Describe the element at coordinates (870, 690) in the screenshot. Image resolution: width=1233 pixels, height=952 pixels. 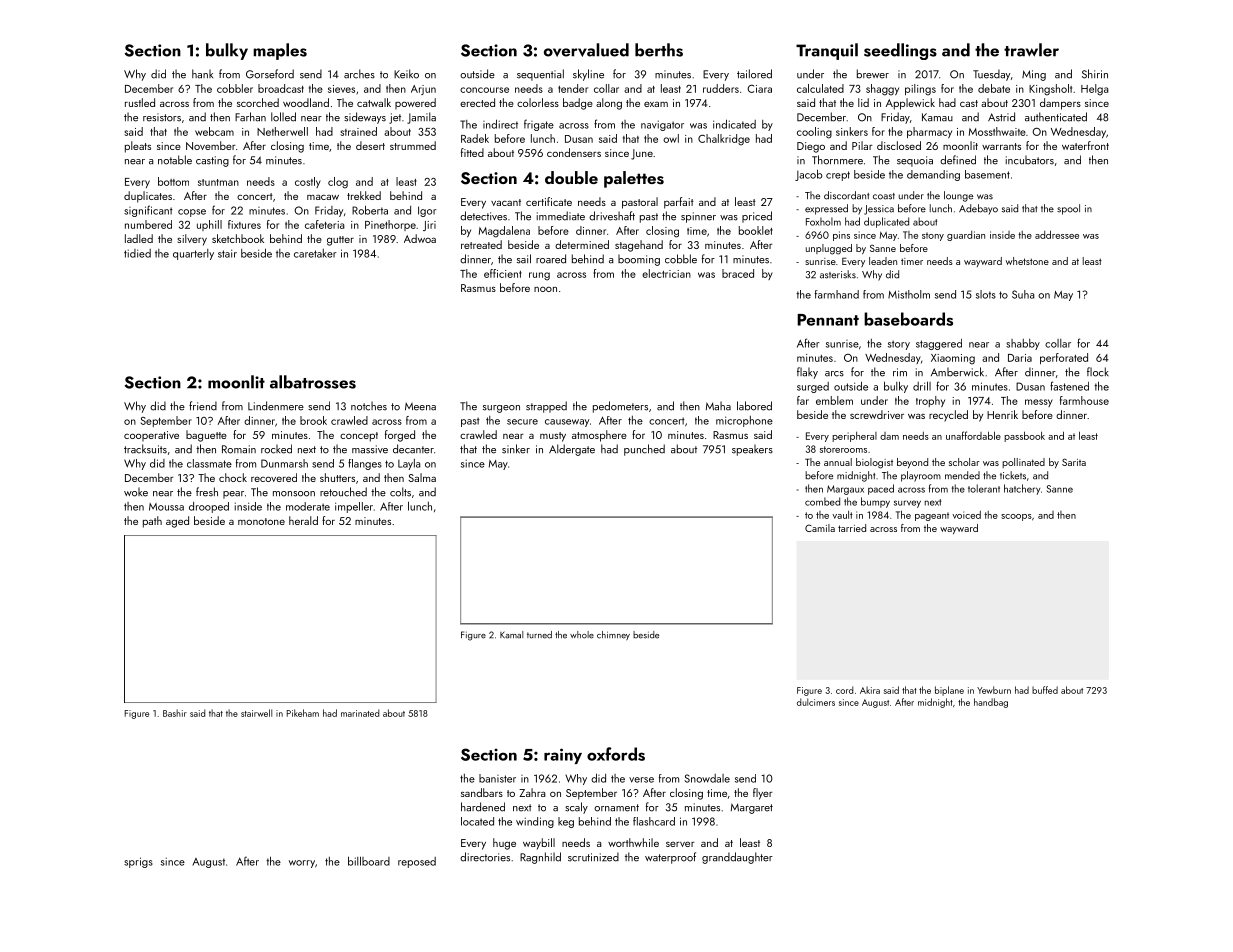
I see `Akira` at that location.
